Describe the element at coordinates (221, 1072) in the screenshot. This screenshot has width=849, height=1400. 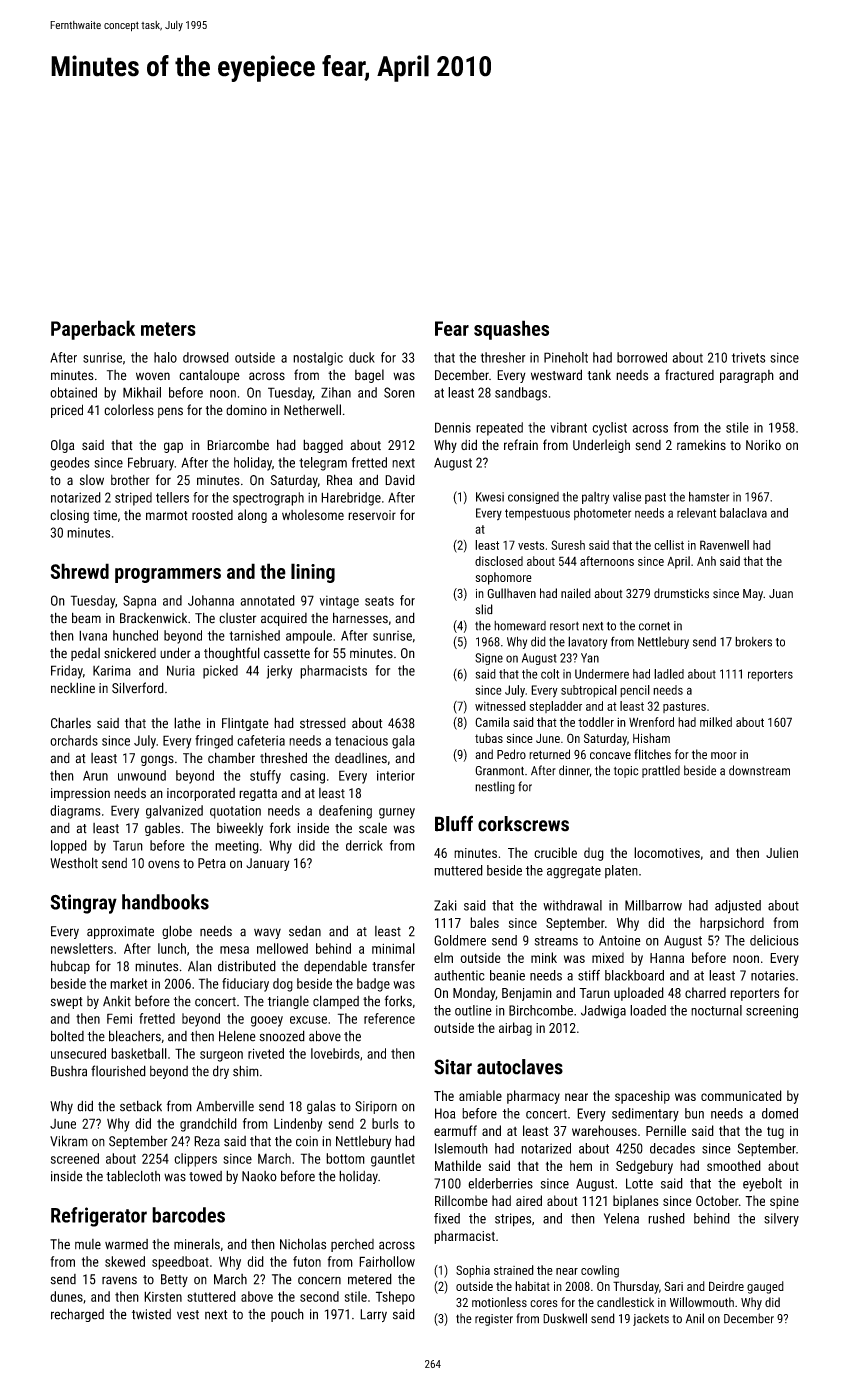
I see `dry` at that location.
